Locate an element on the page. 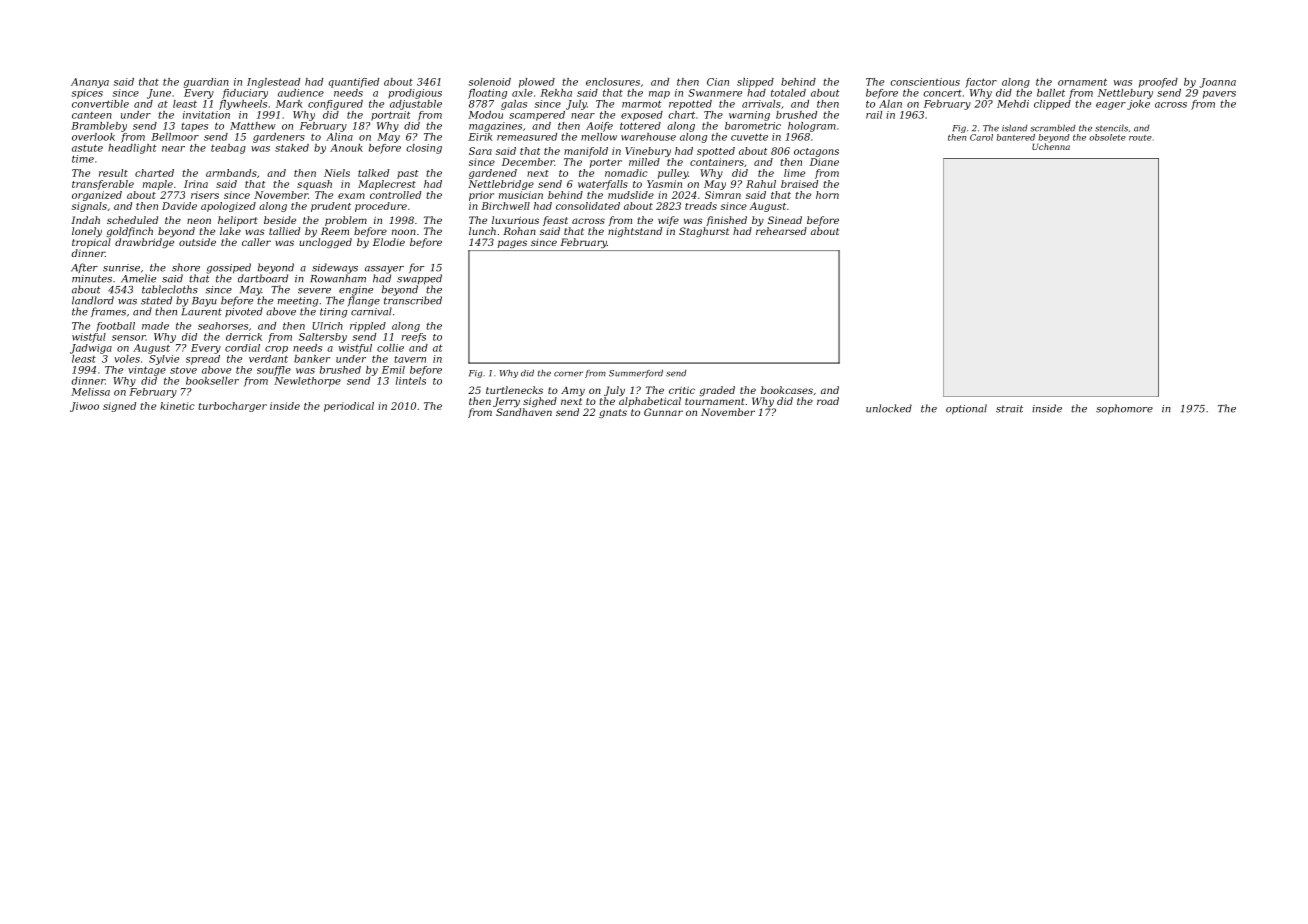 Image resolution: width=1308 pixels, height=924 pixels. Sandhaven is located at coordinates (524, 412).
